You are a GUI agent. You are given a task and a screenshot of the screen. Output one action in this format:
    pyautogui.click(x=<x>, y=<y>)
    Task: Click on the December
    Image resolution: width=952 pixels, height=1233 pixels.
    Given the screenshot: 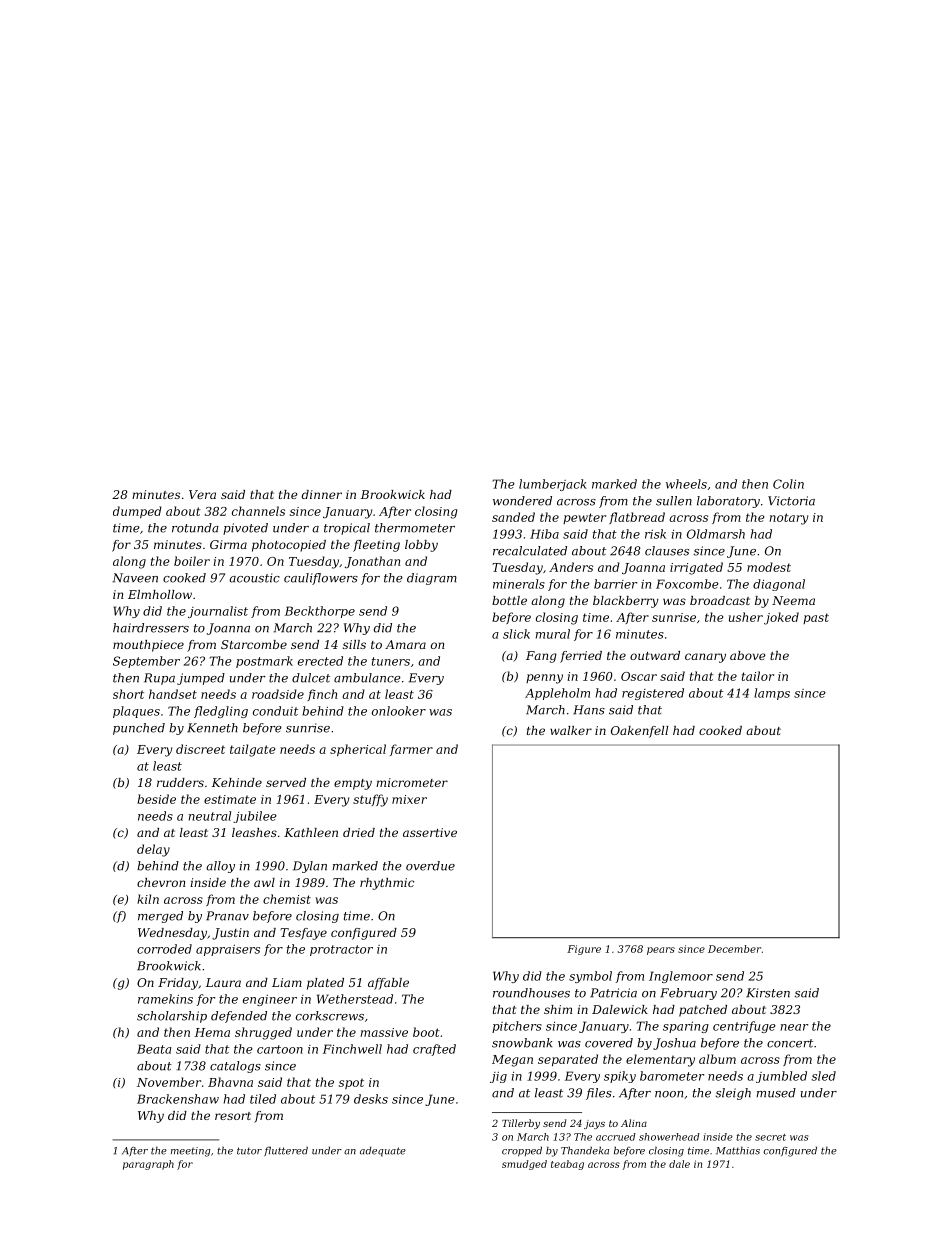 What is the action you would take?
    pyautogui.click(x=734, y=949)
